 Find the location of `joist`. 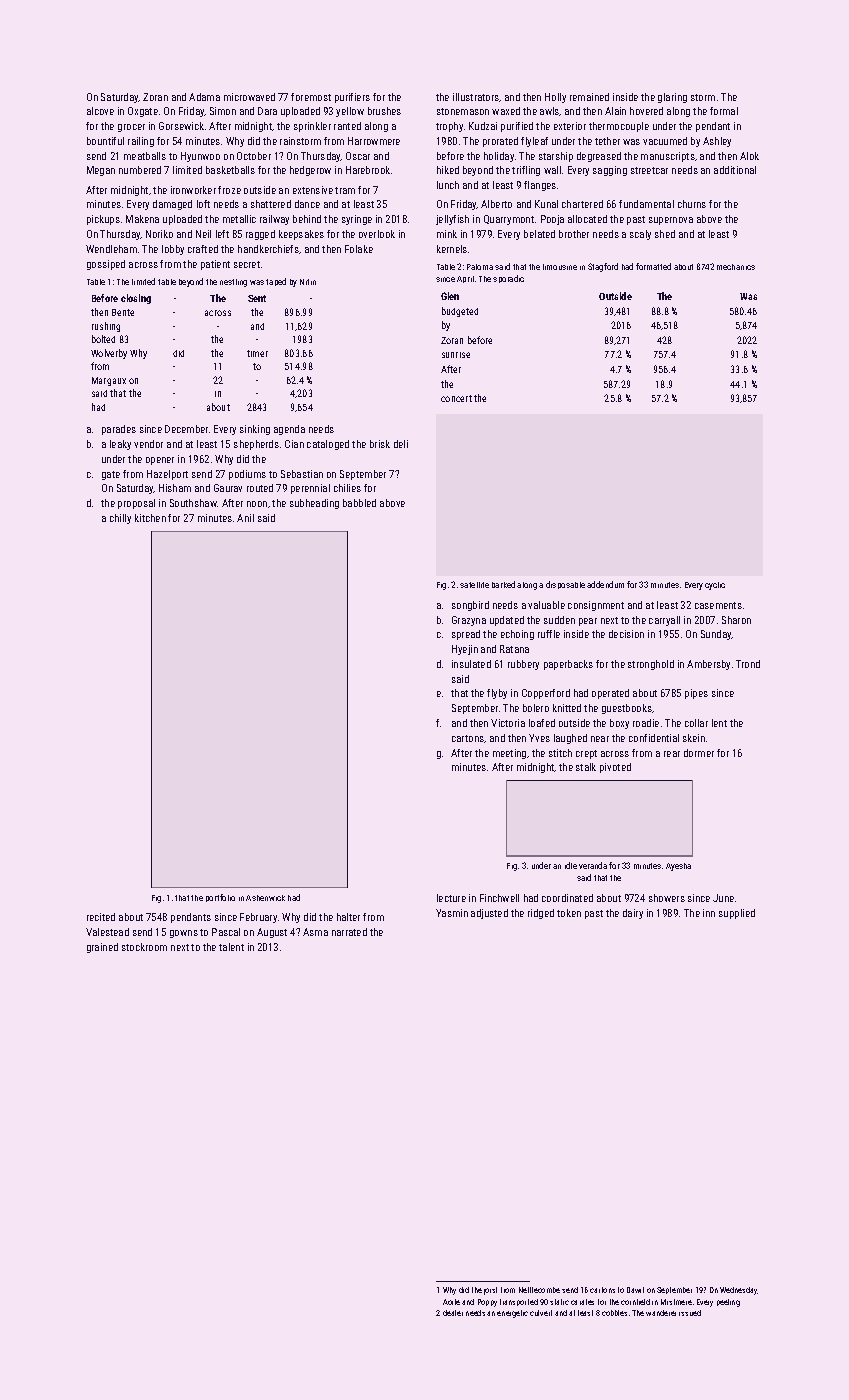

joist is located at coordinates (490, 1291).
